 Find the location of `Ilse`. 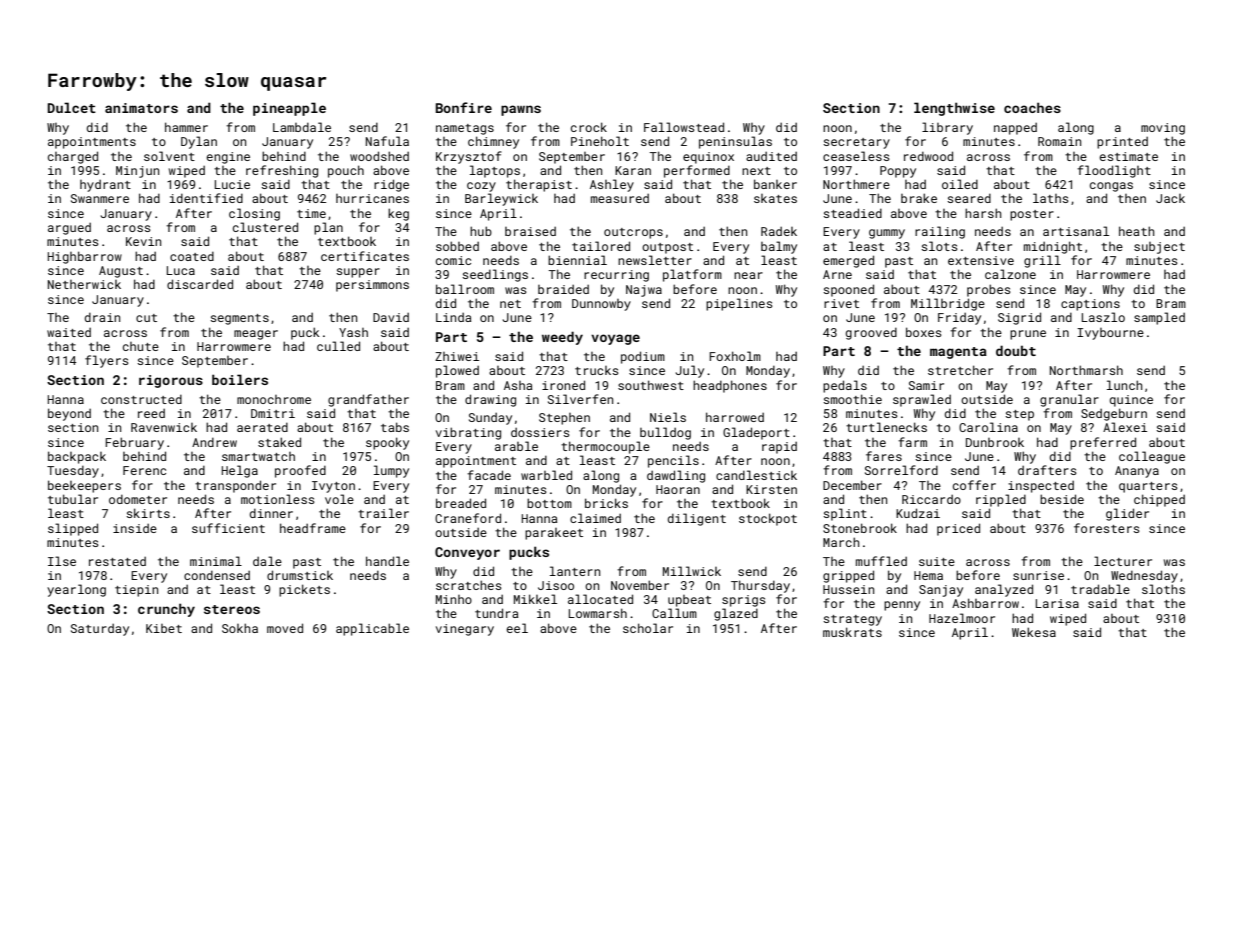

Ilse is located at coordinates (62, 561).
